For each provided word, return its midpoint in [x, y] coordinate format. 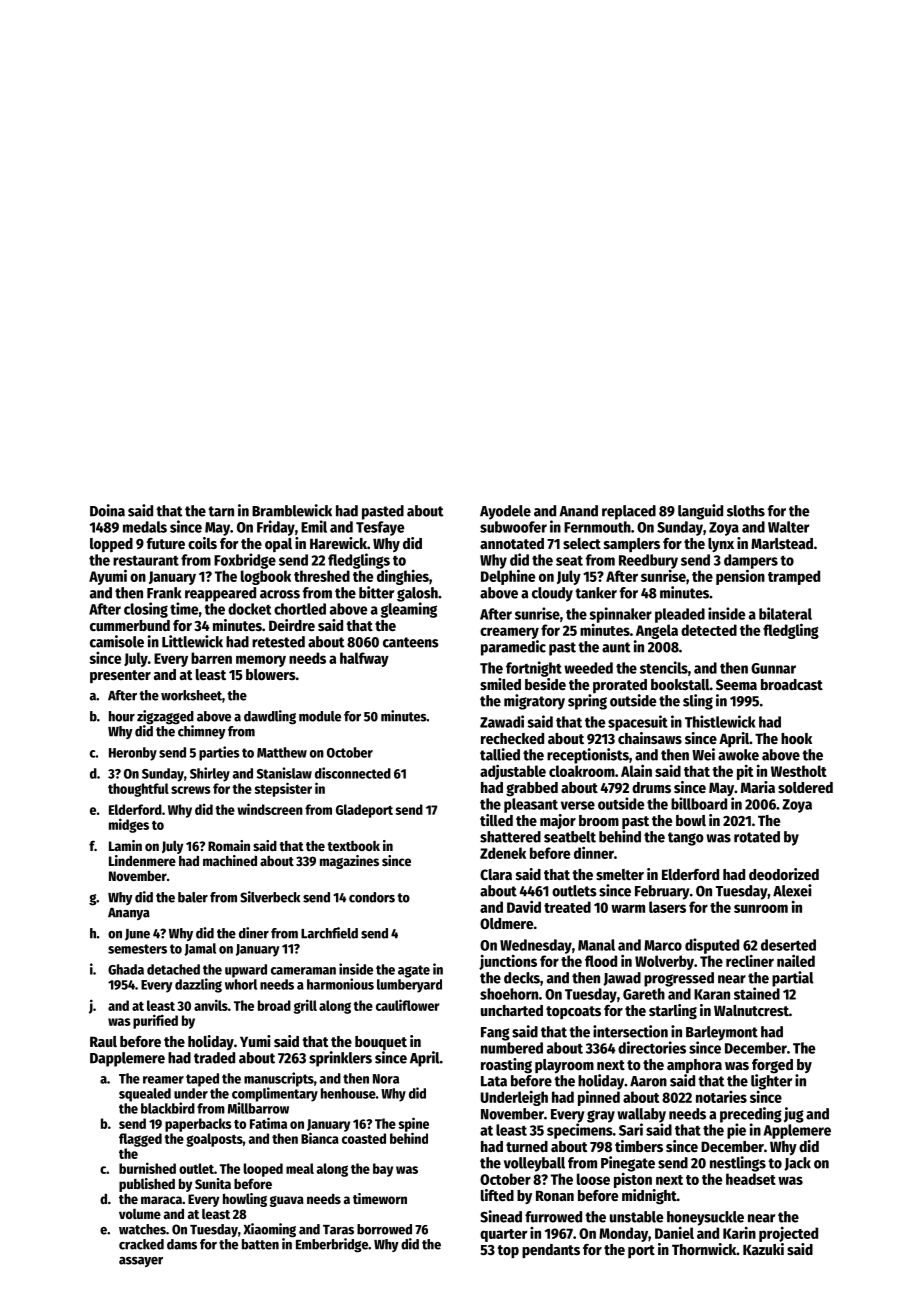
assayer [141, 1262]
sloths [746, 511]
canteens [411, 642]
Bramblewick [292, 510]
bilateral [785, 613]
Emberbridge [332, 1245]
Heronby [133, 754]
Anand [578, 511]
